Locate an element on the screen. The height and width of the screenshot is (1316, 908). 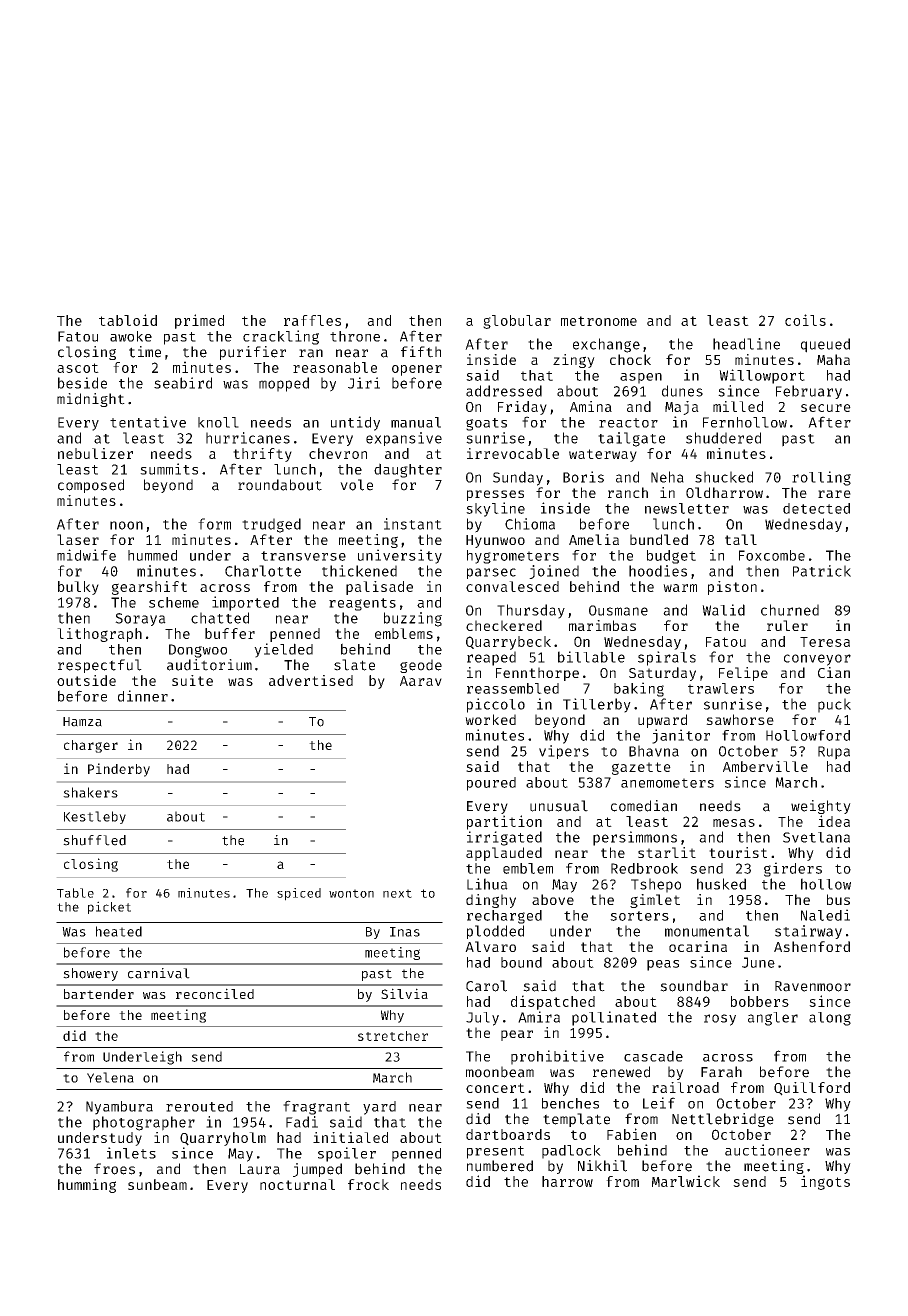
shuddered is located at coordinates (723, 438).
